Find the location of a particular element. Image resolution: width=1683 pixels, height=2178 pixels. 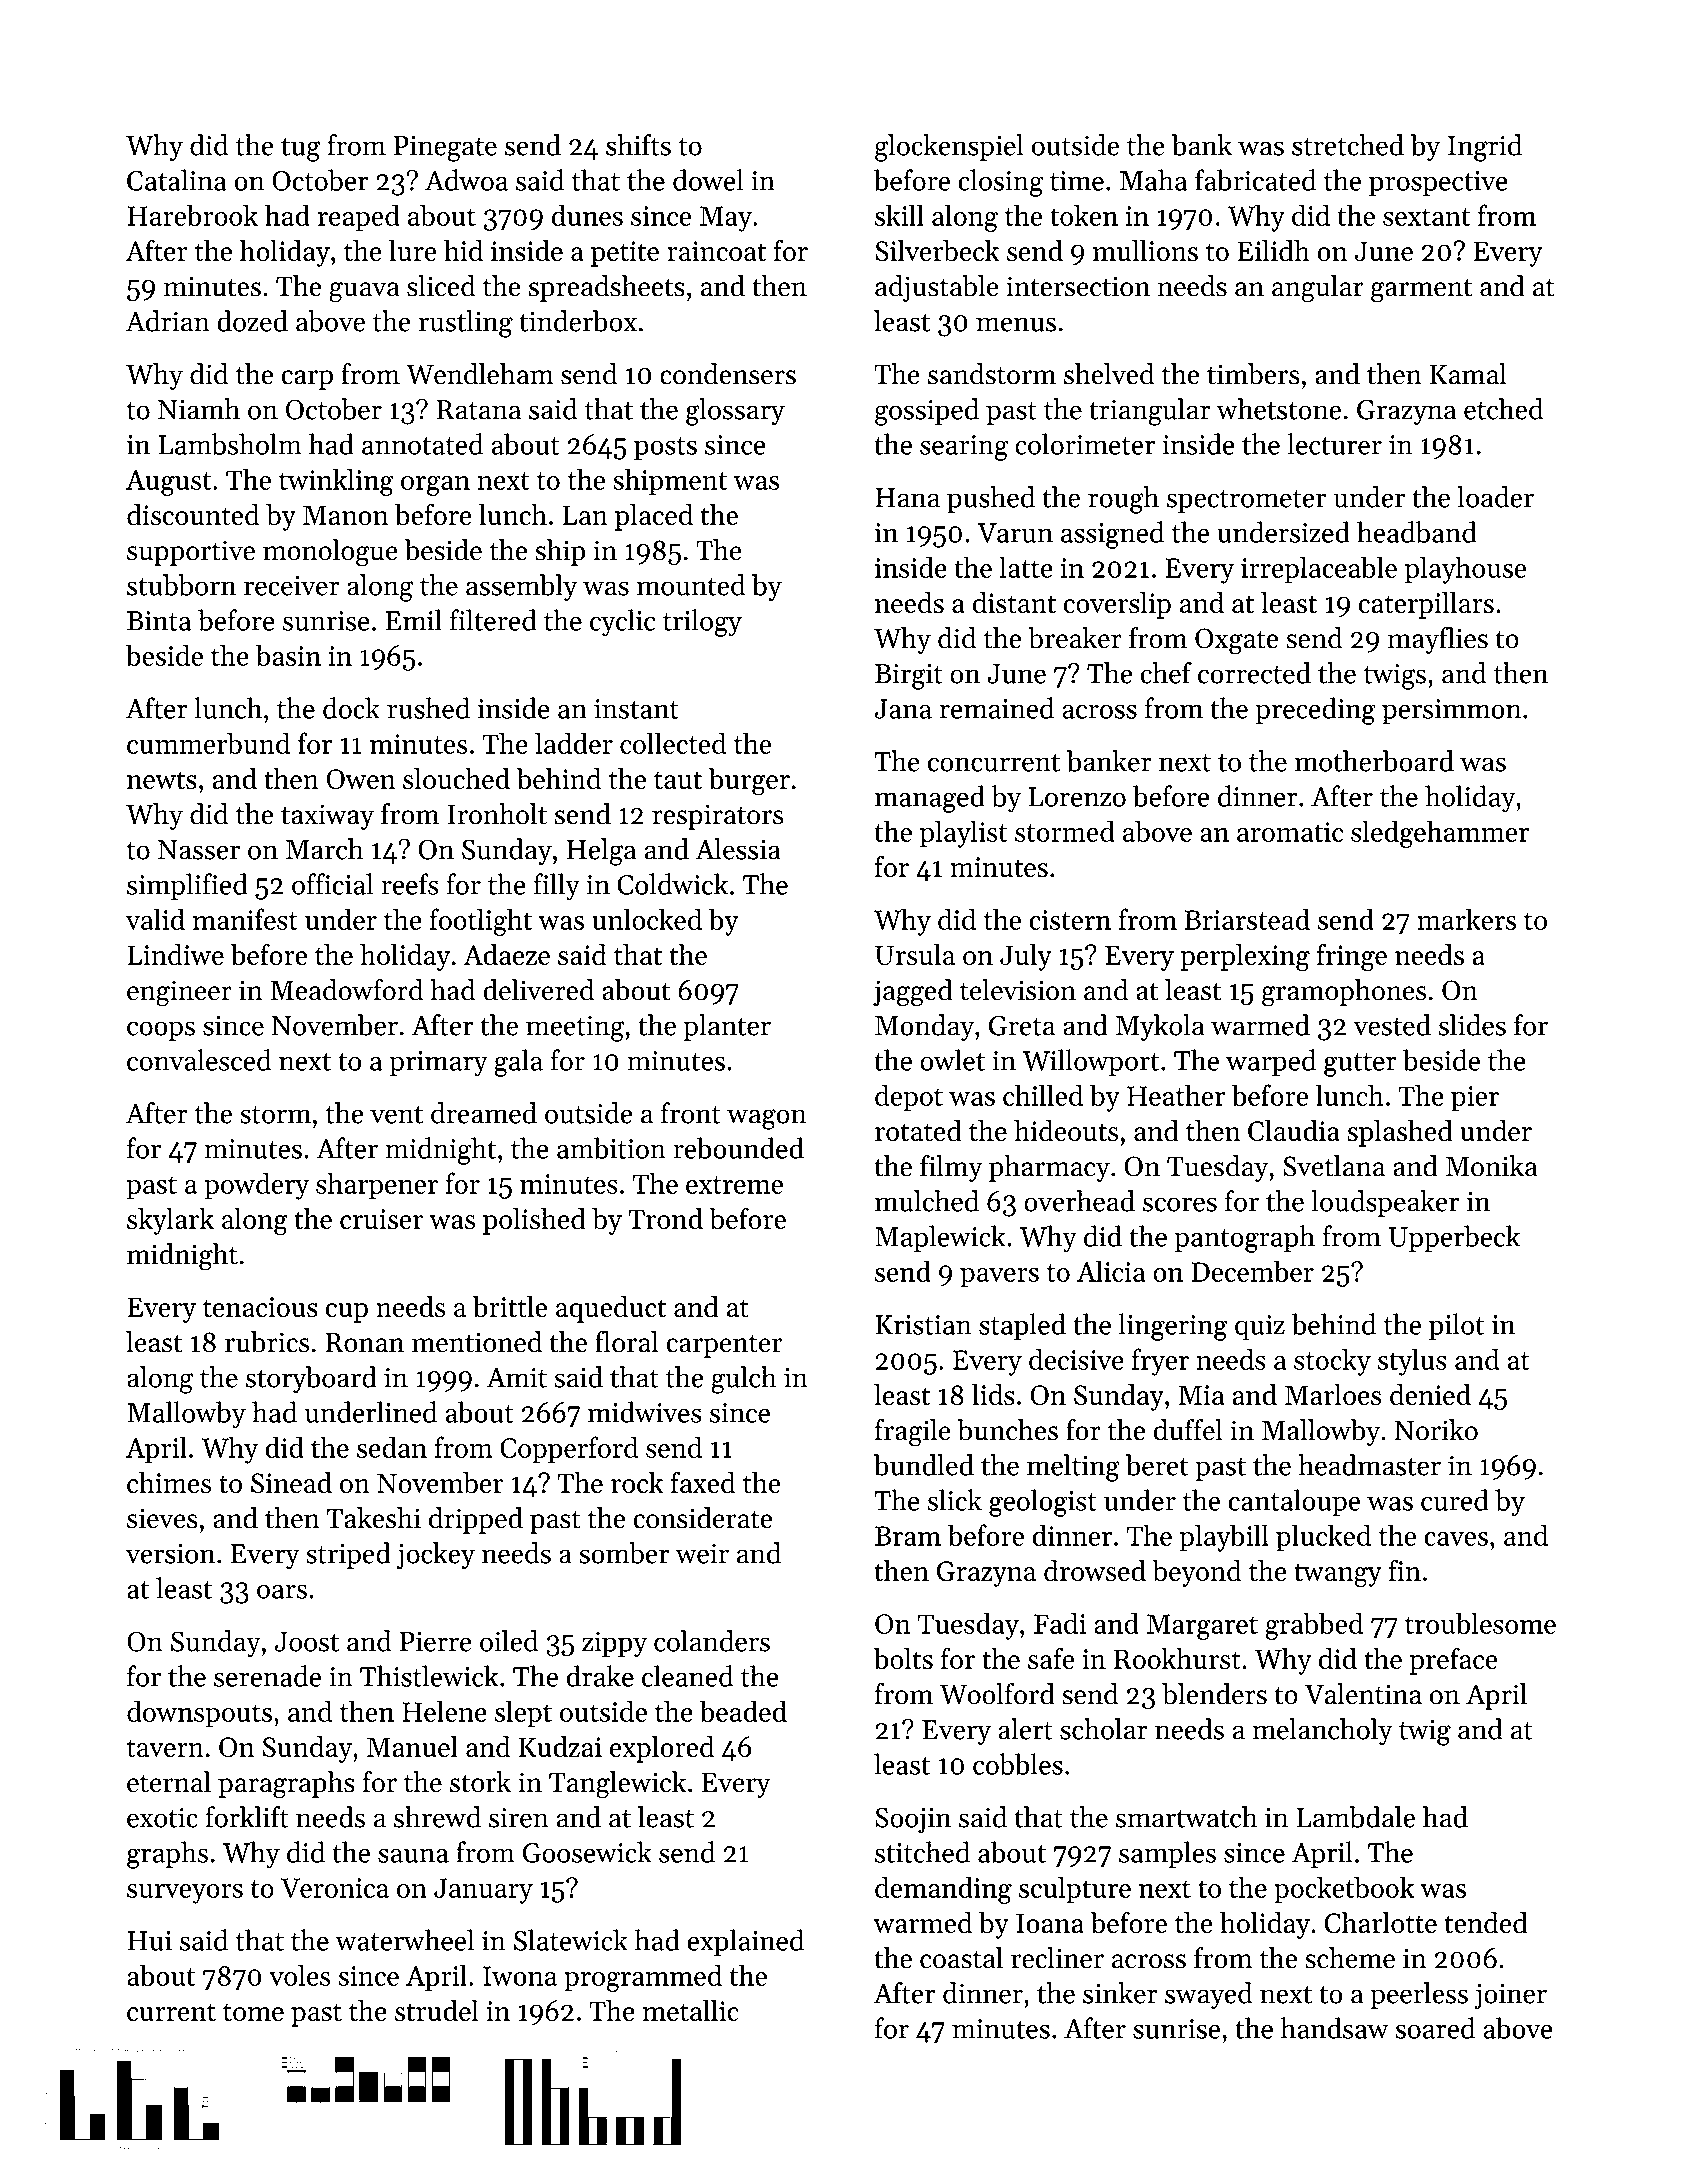

skylark is located at coordinates (170, 1221).
